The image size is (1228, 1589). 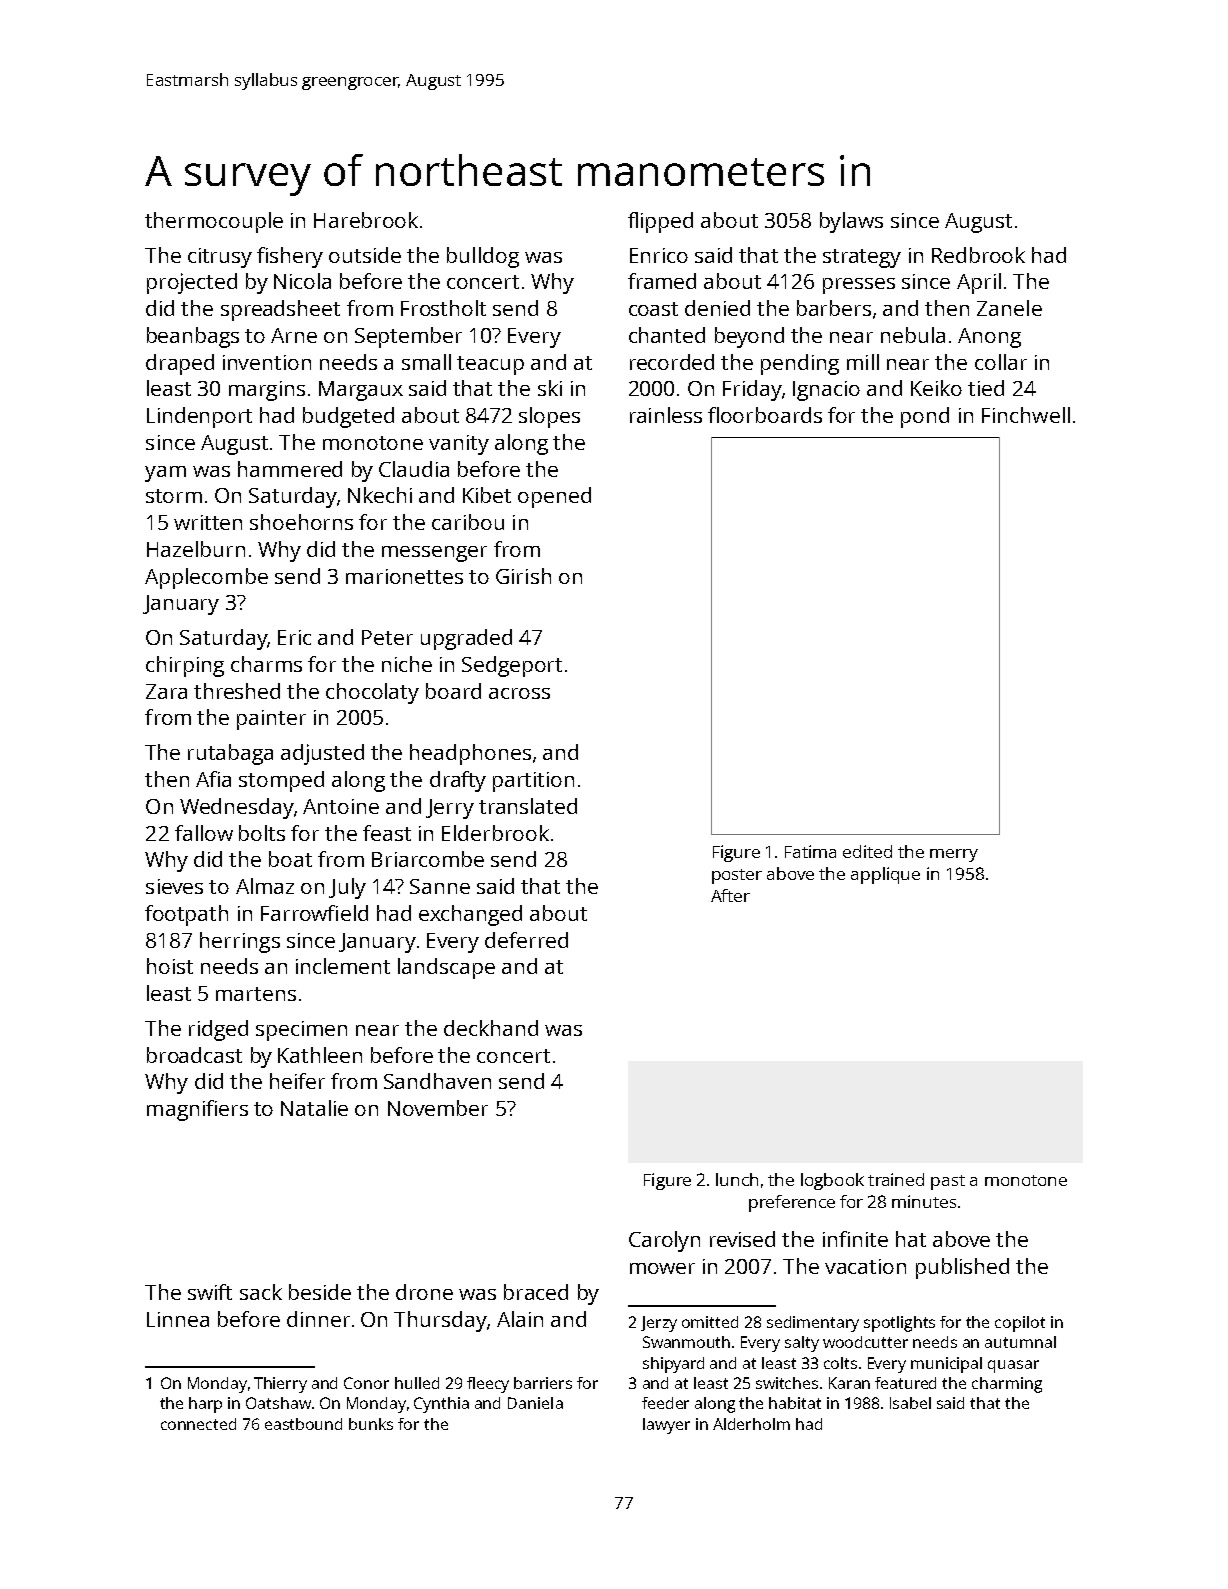 What do you see at coordinates (237, 691) in the page?
I see `threshed` at bounding box center [237, 691].
